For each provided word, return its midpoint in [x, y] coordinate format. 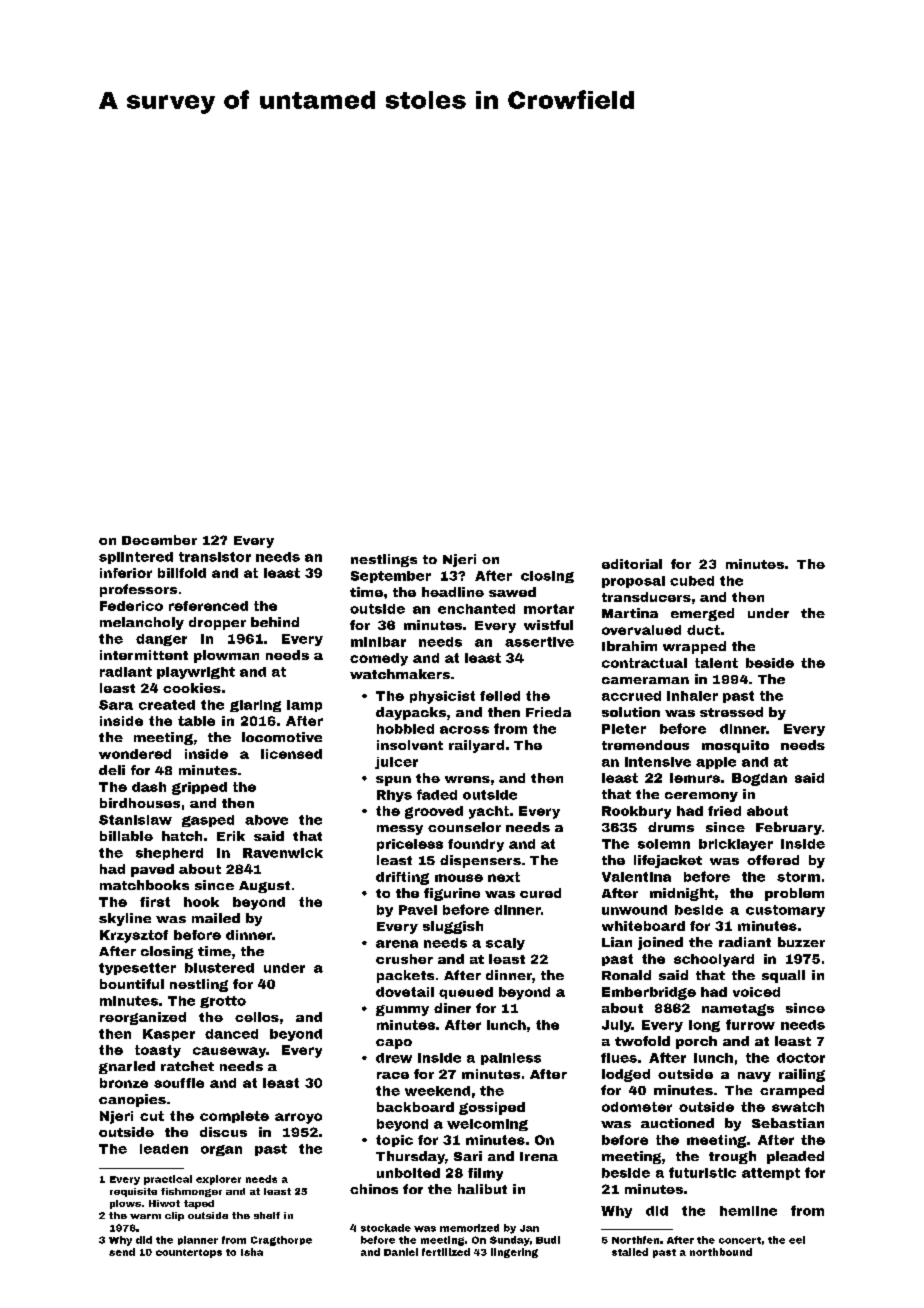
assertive [539, 642]
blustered [219, 968]
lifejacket [668, 861]
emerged [702, 614]
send [122, 1252]
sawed [512, 592]
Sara [116, 705]
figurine [452, 894]
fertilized [446, 1252]
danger [161, 640]
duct [703, 630]
